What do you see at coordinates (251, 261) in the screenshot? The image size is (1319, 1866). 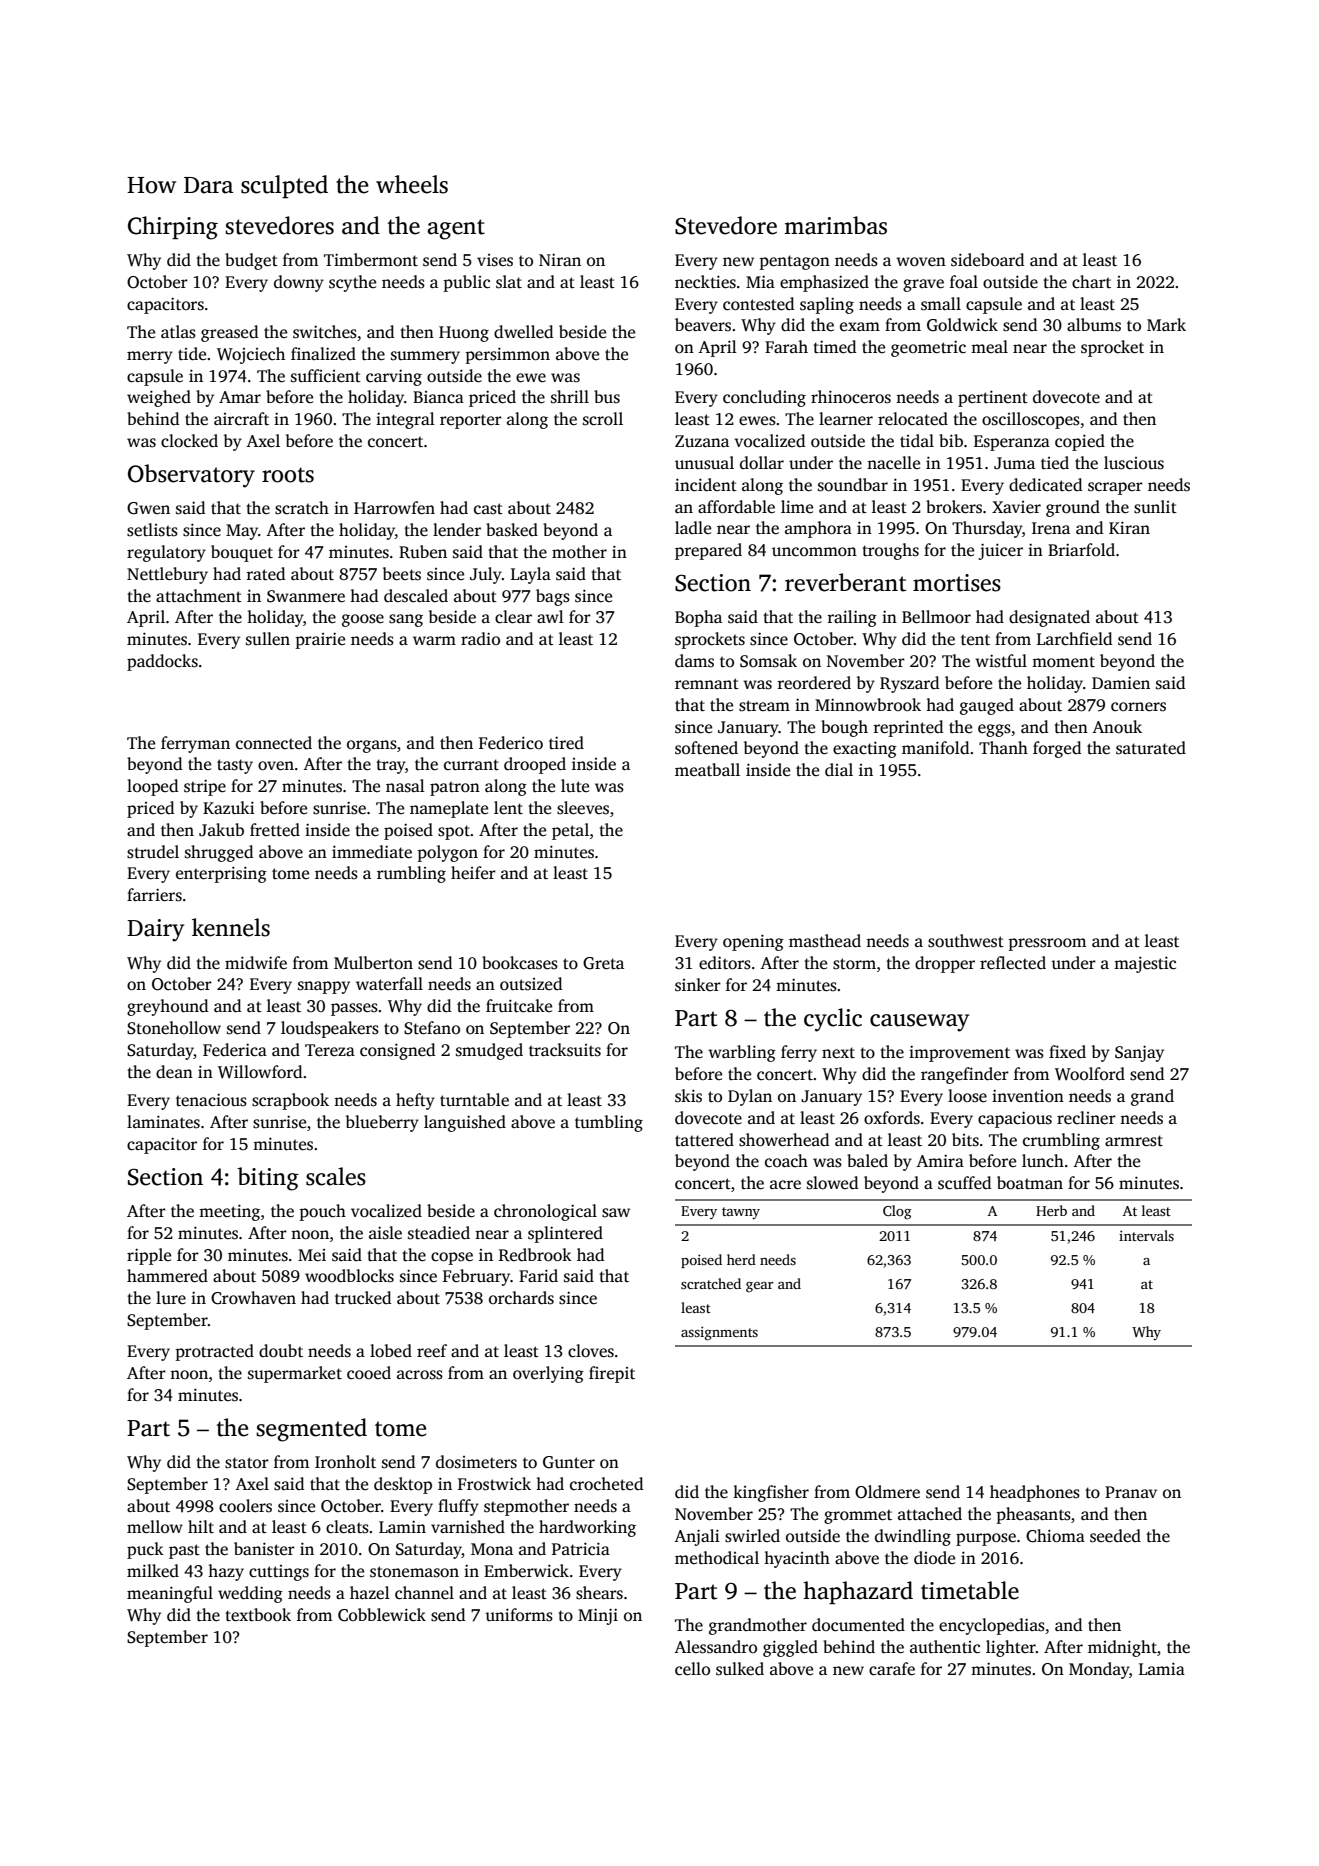 I see `budget` at bounding box center [251, 261].
